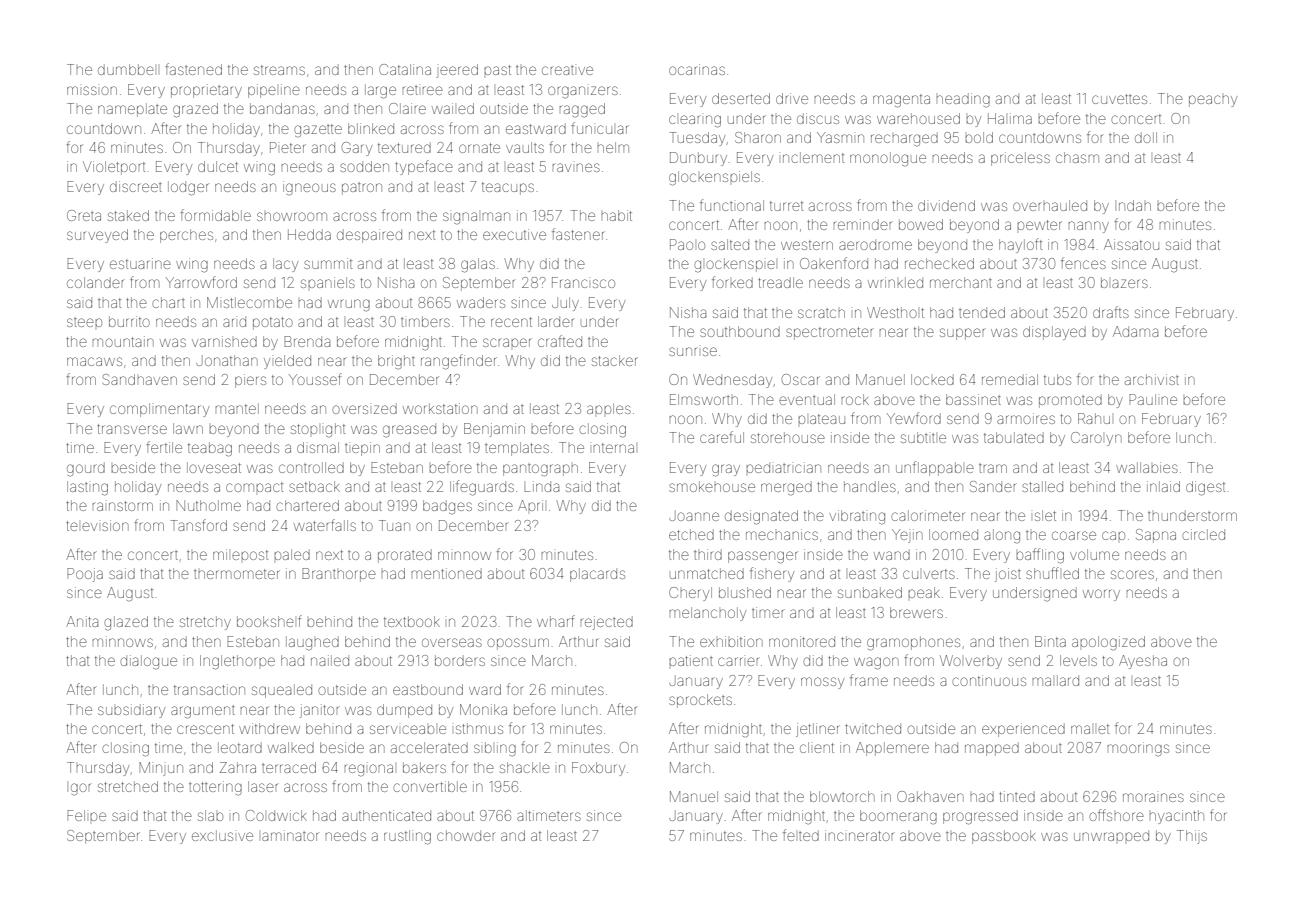 Image resolution: width=1308 pixels, height=924 pixels. What do you see at coordinates (1213, 101) in the screenshot?
I see `peachy` at bounding box center [1213, 101].
